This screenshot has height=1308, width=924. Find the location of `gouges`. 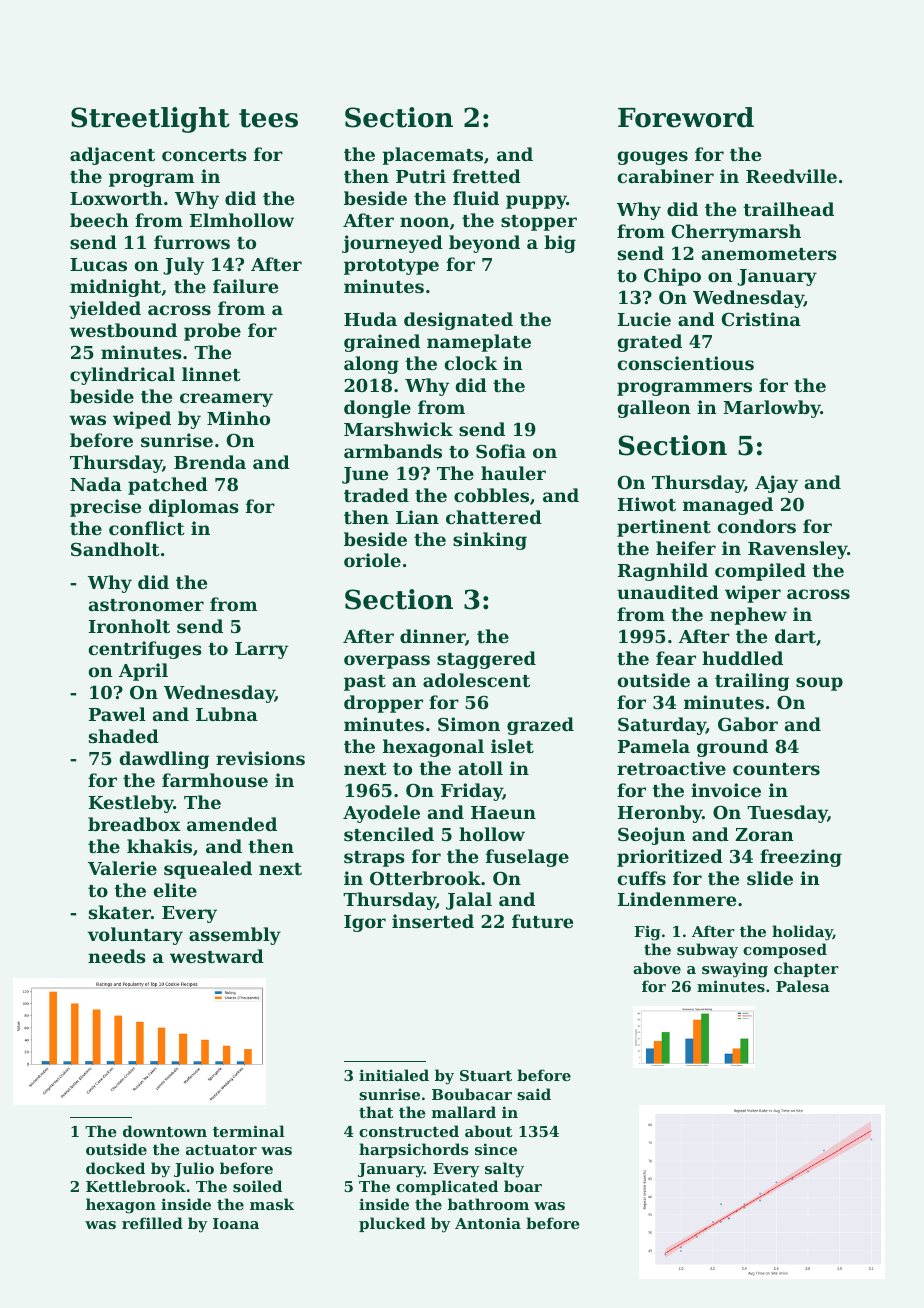

gouges is located at coordinates (653, 158).
